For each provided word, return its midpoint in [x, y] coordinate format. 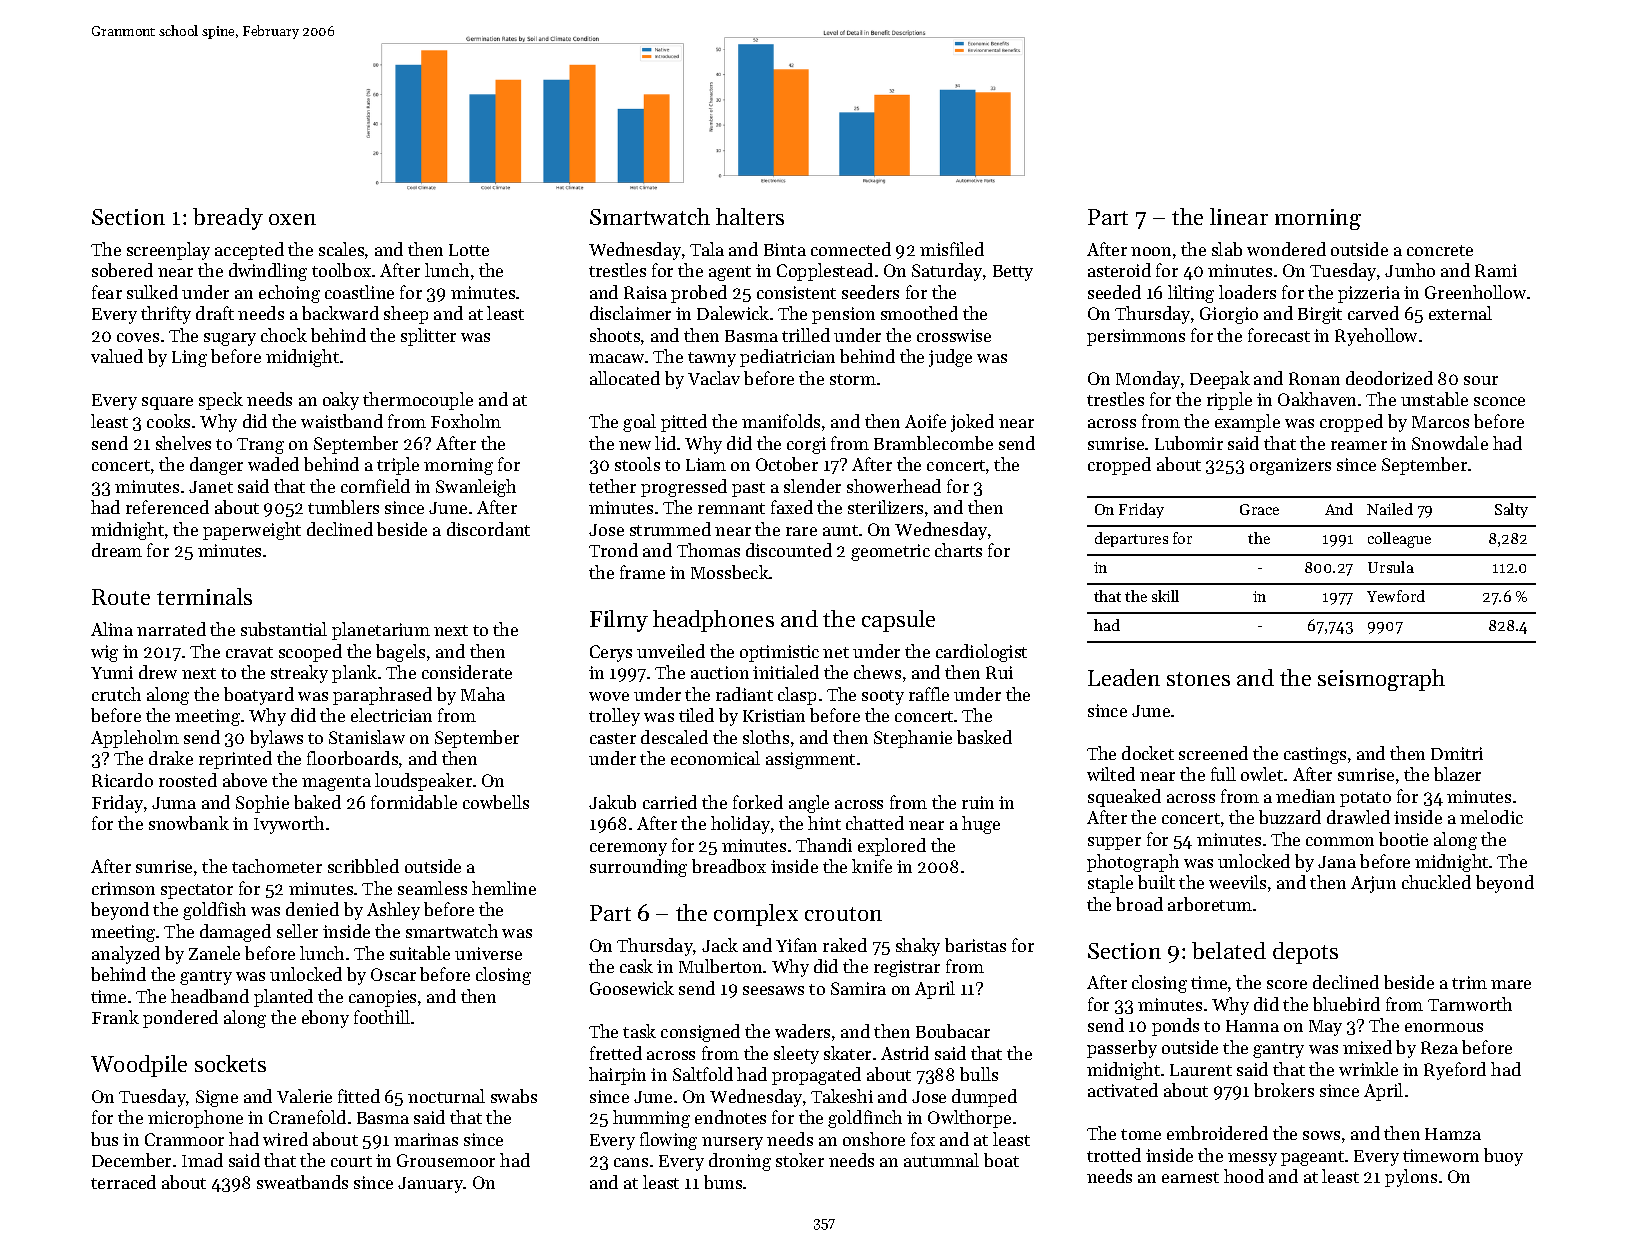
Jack [720, 945]
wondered [1286, 249]
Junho [1410, 270]
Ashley [393, 911]
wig [104, 653]
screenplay [168, 251]
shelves [183, 443]
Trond [613, 550]
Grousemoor [446, 1160]
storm [853, 379]
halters [750, 216]
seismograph [1381, 680]
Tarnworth [1470, 1004]
